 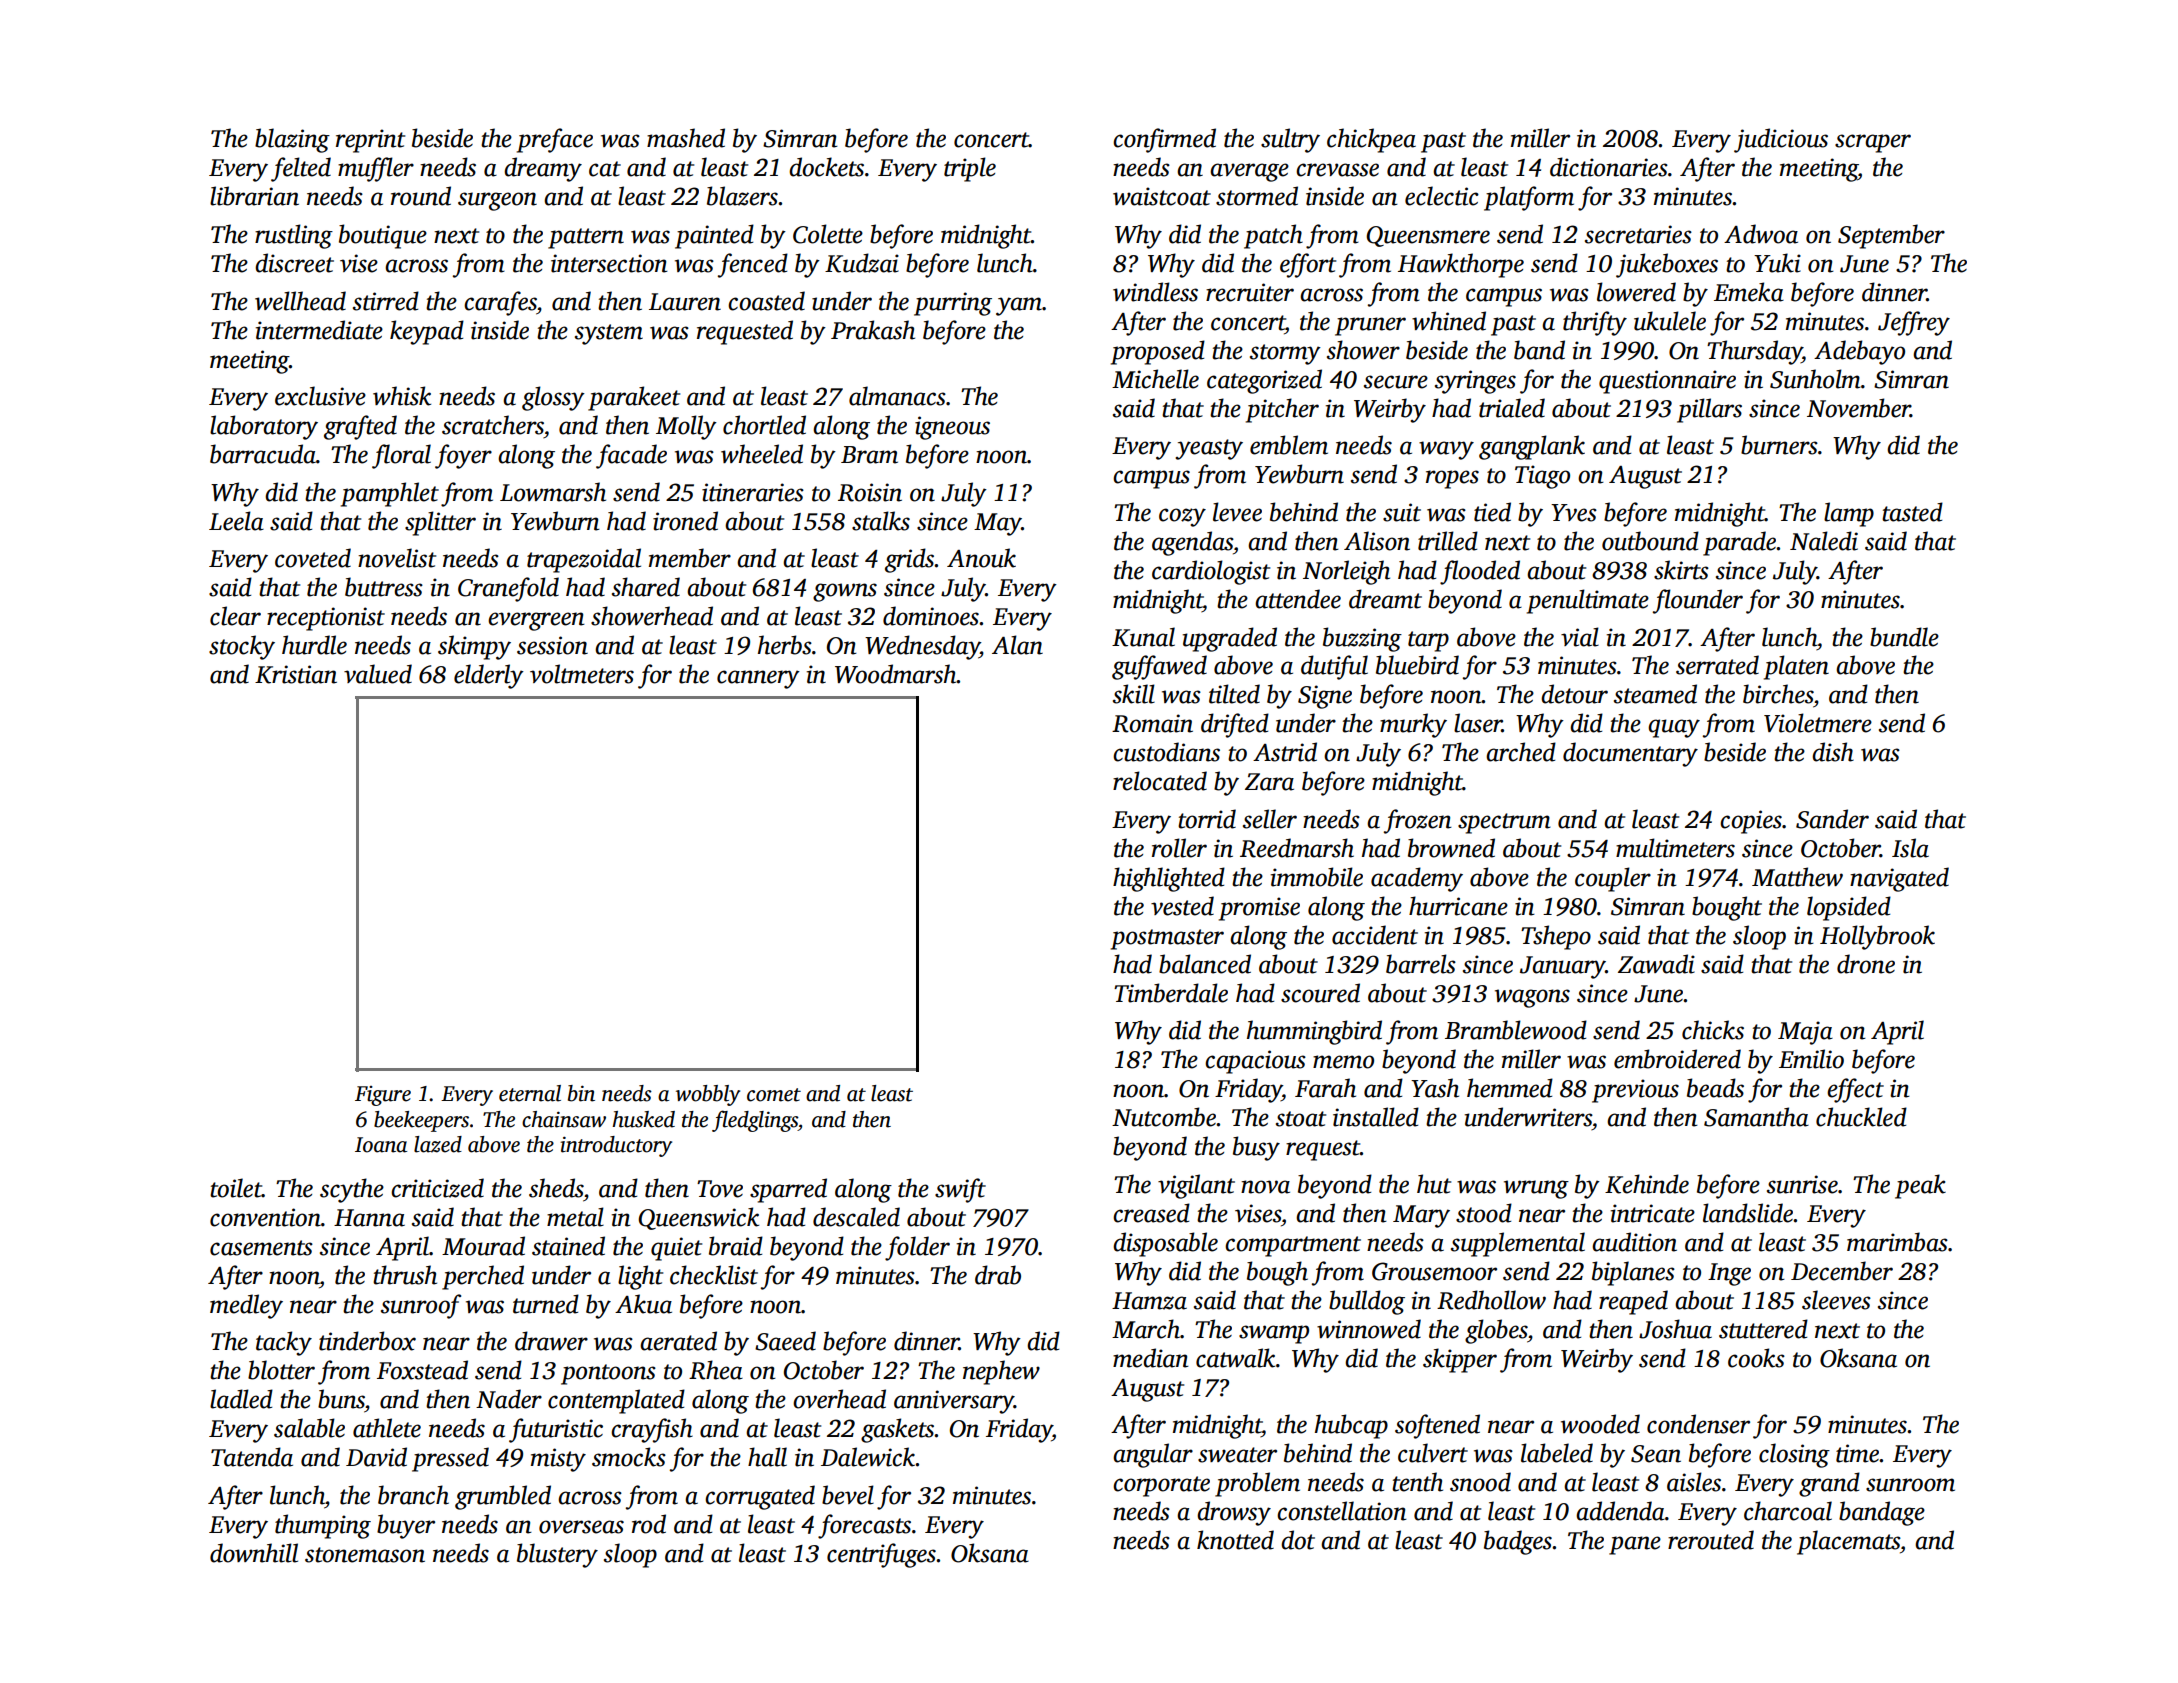 What do you see at coordinates (686, 138) in the screenshot?
I see `mashed` at bounding box center [686, 138].
